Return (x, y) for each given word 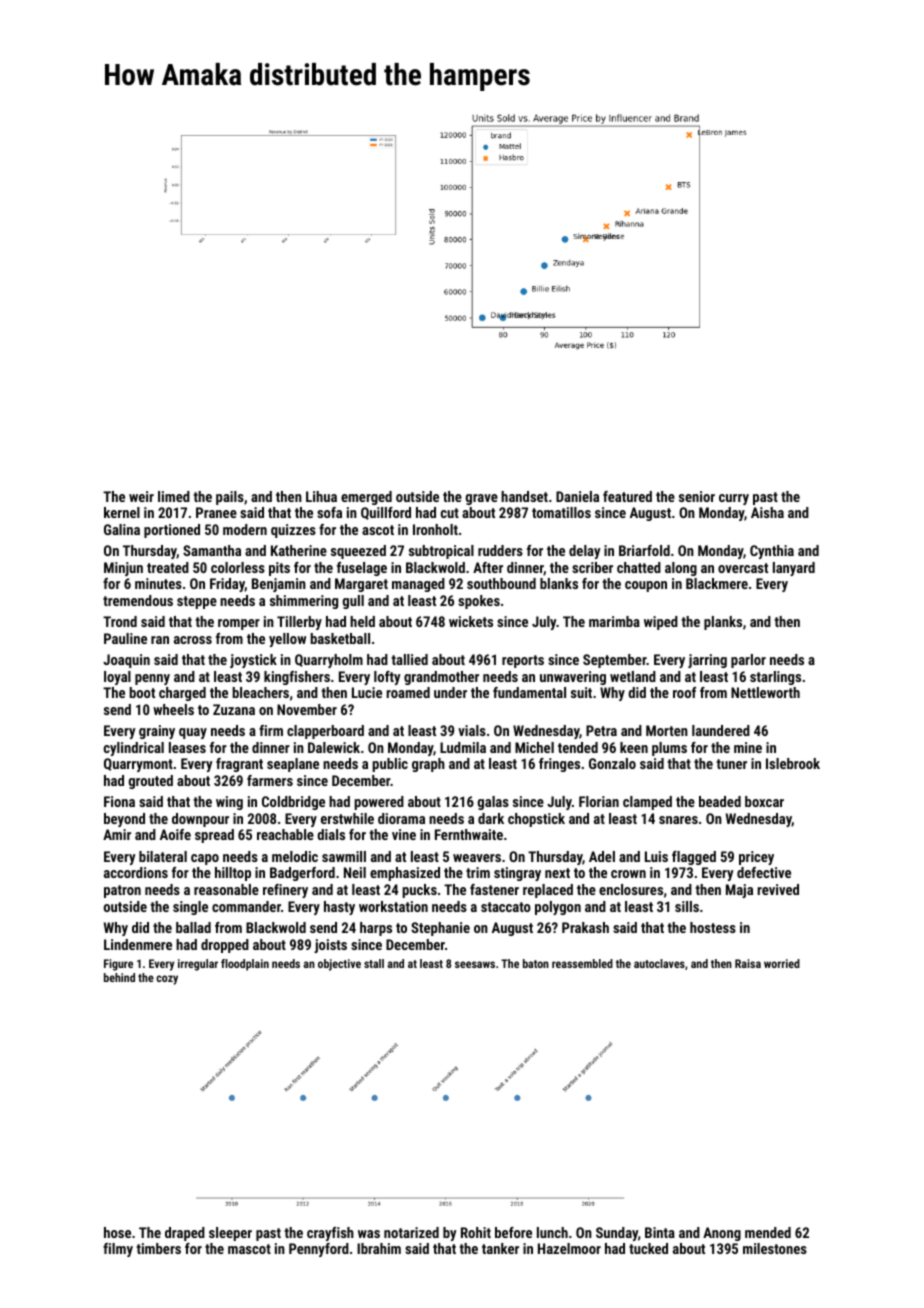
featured (627, 496)
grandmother (441, 678)
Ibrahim (379, 1248)
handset (524, 496)
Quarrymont (138, 765)
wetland (633, 676)
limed (174, 496)
